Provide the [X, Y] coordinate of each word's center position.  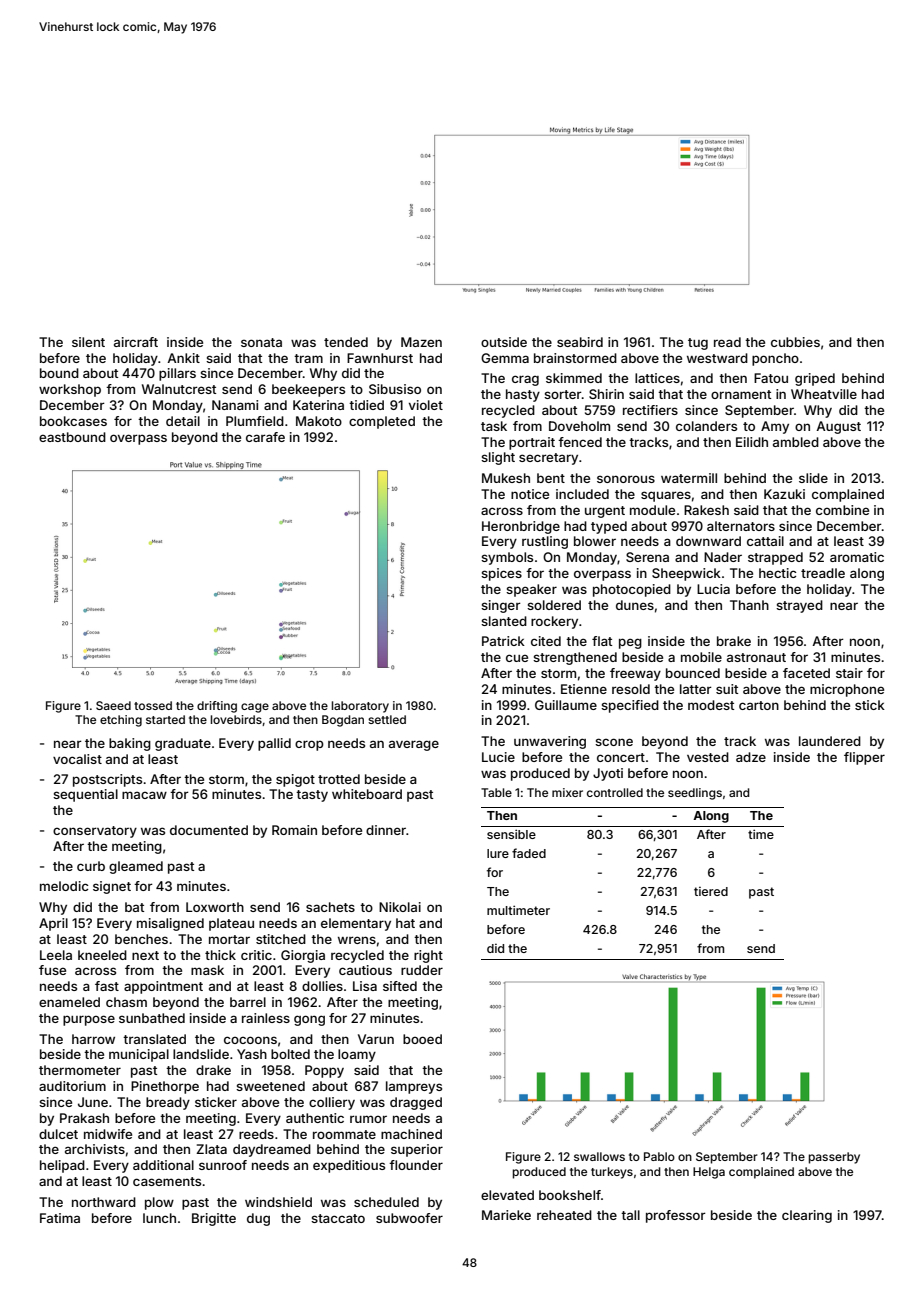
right [428, 956]
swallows [599, 1156]
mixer [567, 792]
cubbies [795, 342]
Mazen [421, 342]
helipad [62, 1166]
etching [121, 721]
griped [815, 379]
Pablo [659, 1156]
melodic [64, 886]
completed [382, 422]
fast [107, 986]
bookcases [73, 421]
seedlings [695, 794]
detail [183, 421]
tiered [711, 891]
